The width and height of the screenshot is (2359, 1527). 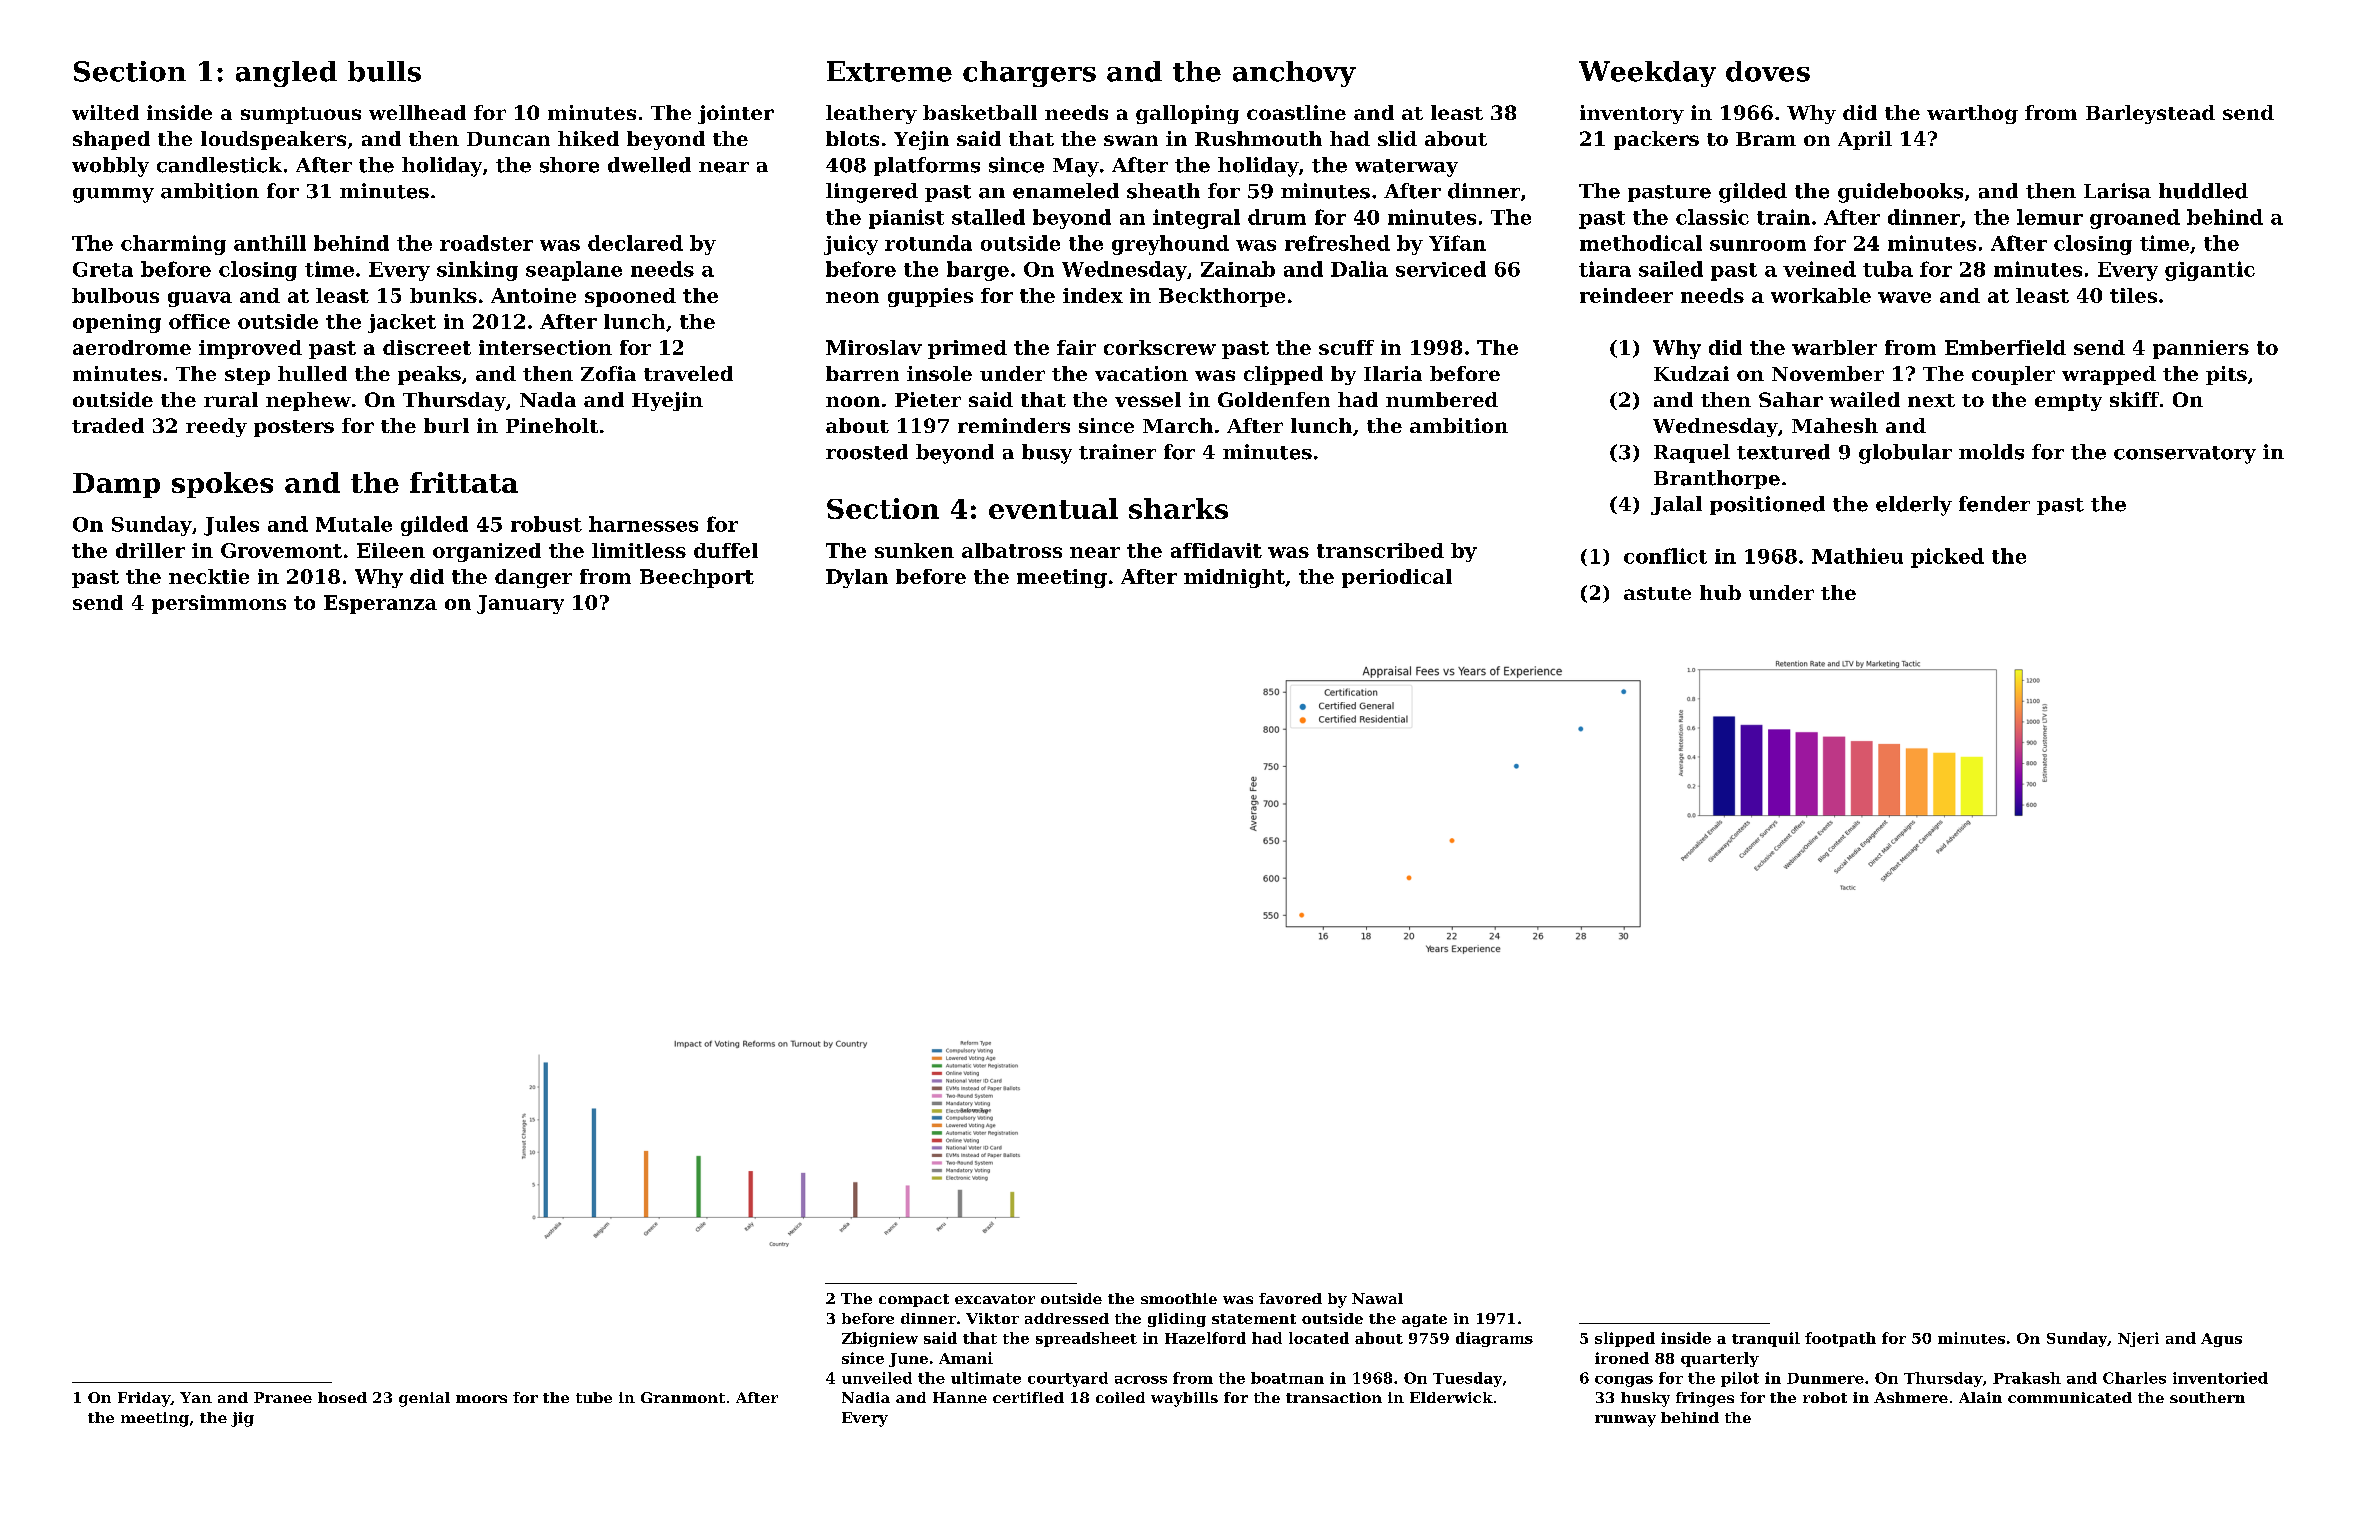 What do you see at coordinates (594, 1397) in the screenshot?
I see `tube` at bounding box center [594, 1397].
